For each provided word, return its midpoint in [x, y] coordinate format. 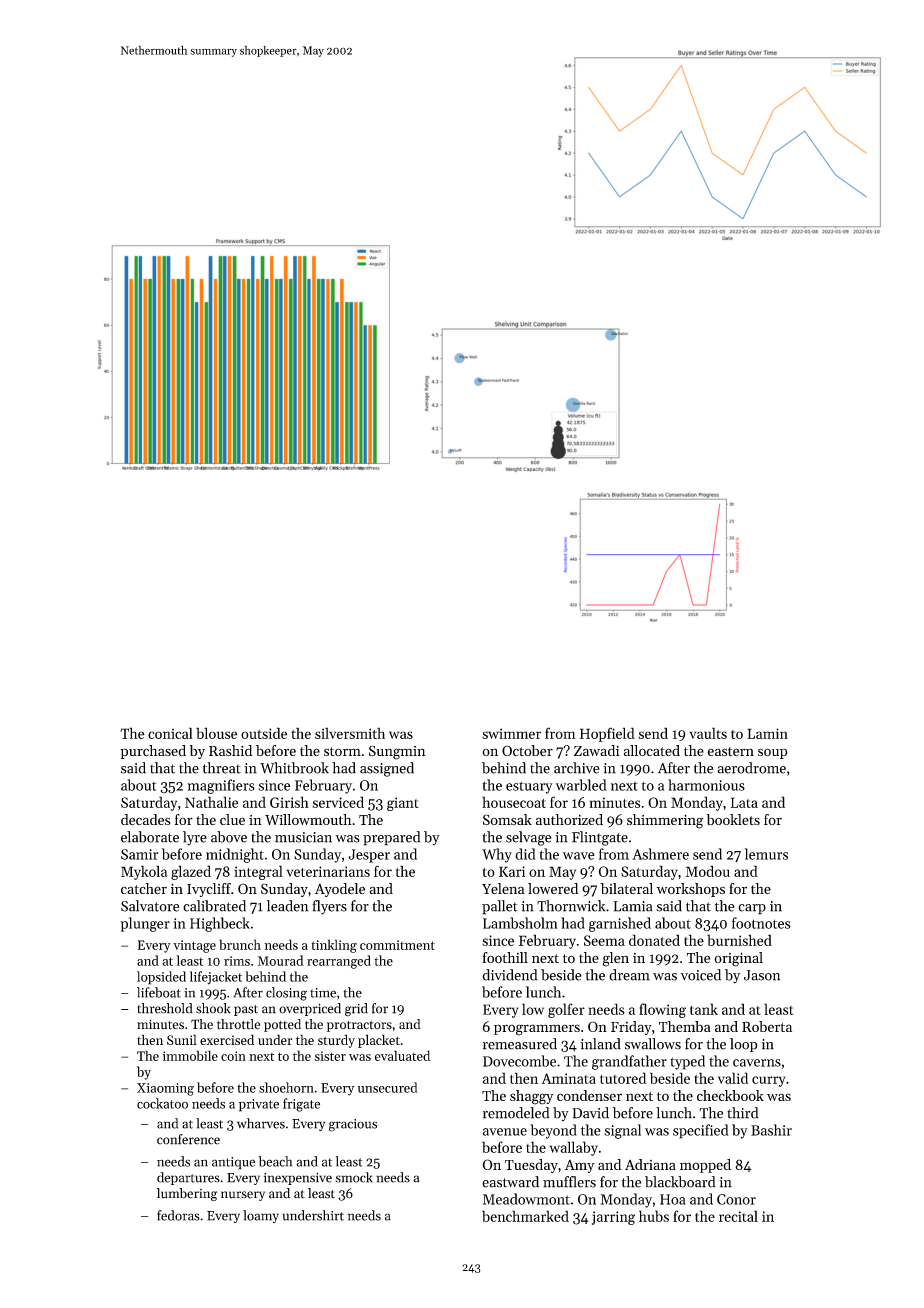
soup [773, 753]
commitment [397, 945]
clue [232, 819]
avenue [505, 1132]
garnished [620, 924]
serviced [338, 802]
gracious [353, 1125]
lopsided [161, 978]
